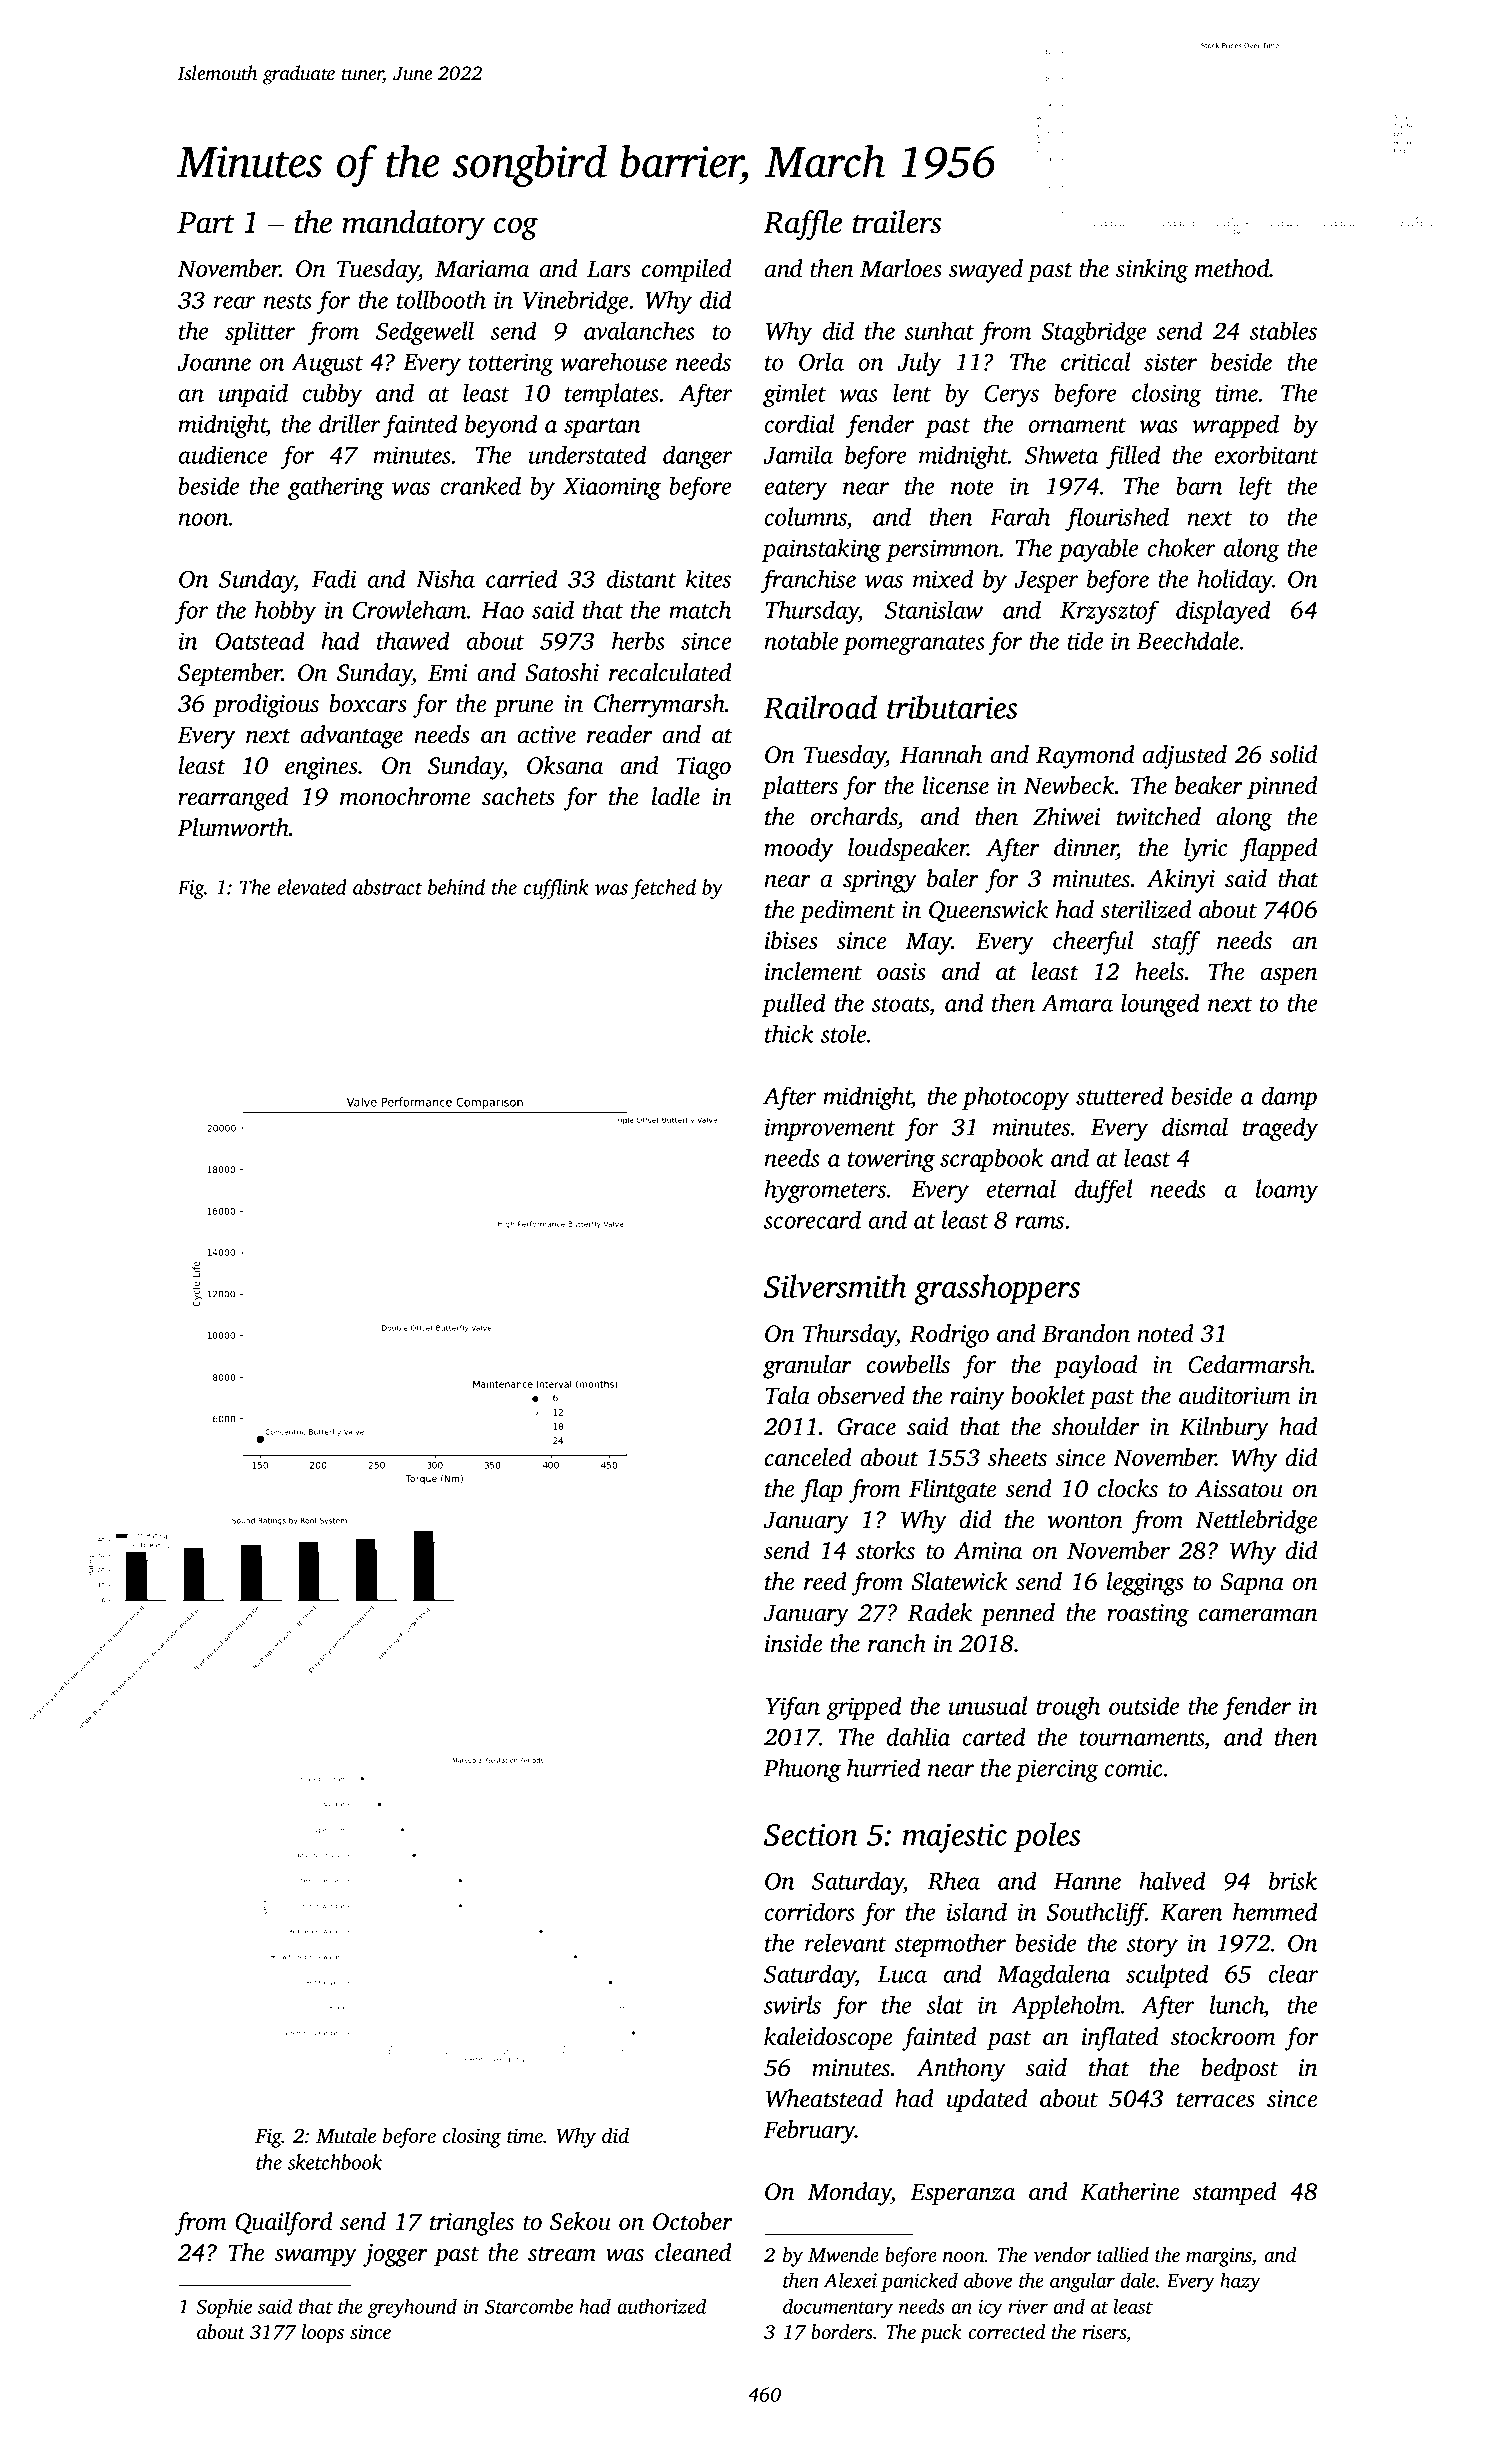 Image resolution: width=1496 pixels, height=2464 pixels. I want to click on loops, so click(323, 2334).
